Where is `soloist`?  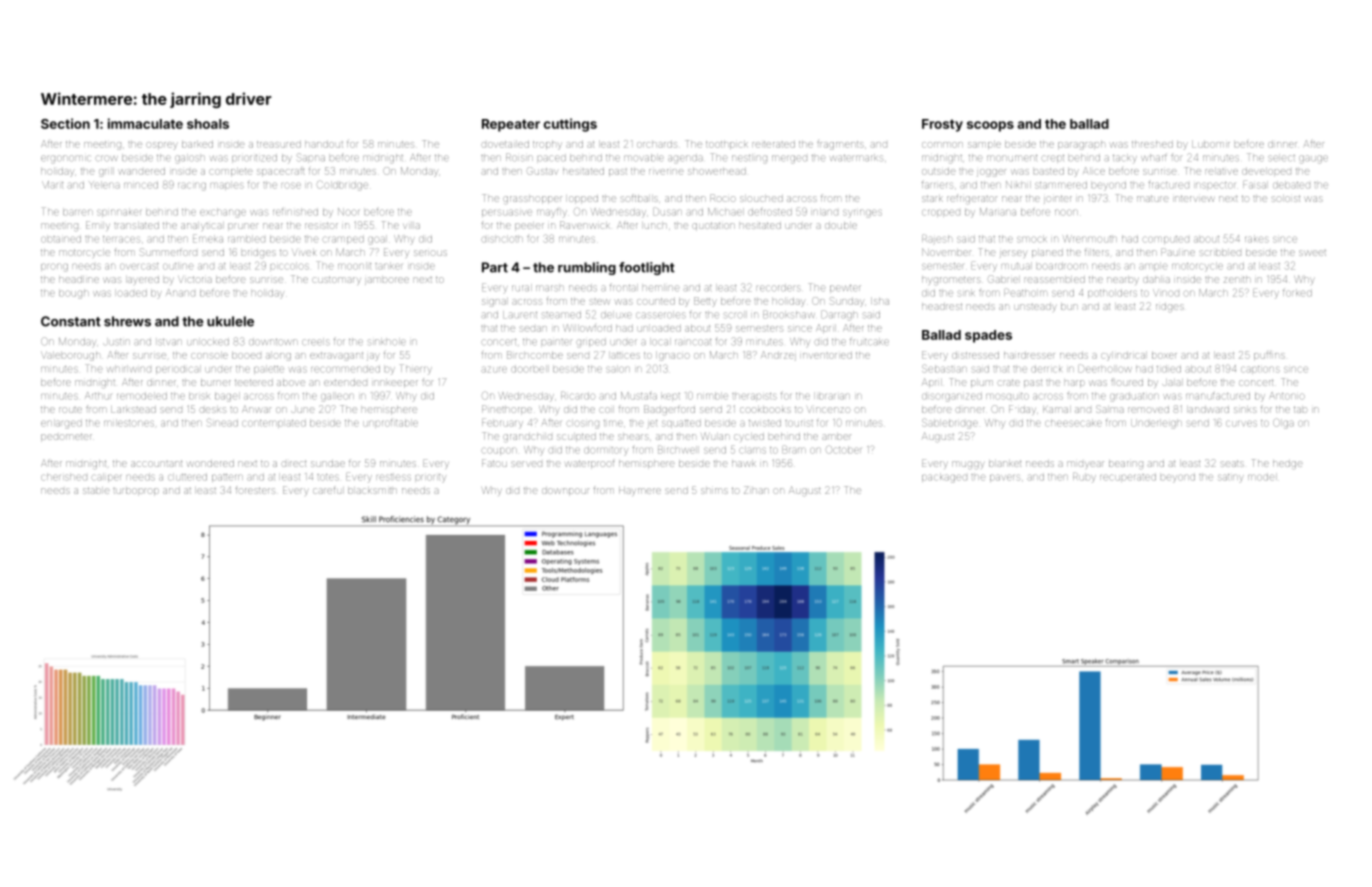
soloist is located at coordinates (1286, 199).
